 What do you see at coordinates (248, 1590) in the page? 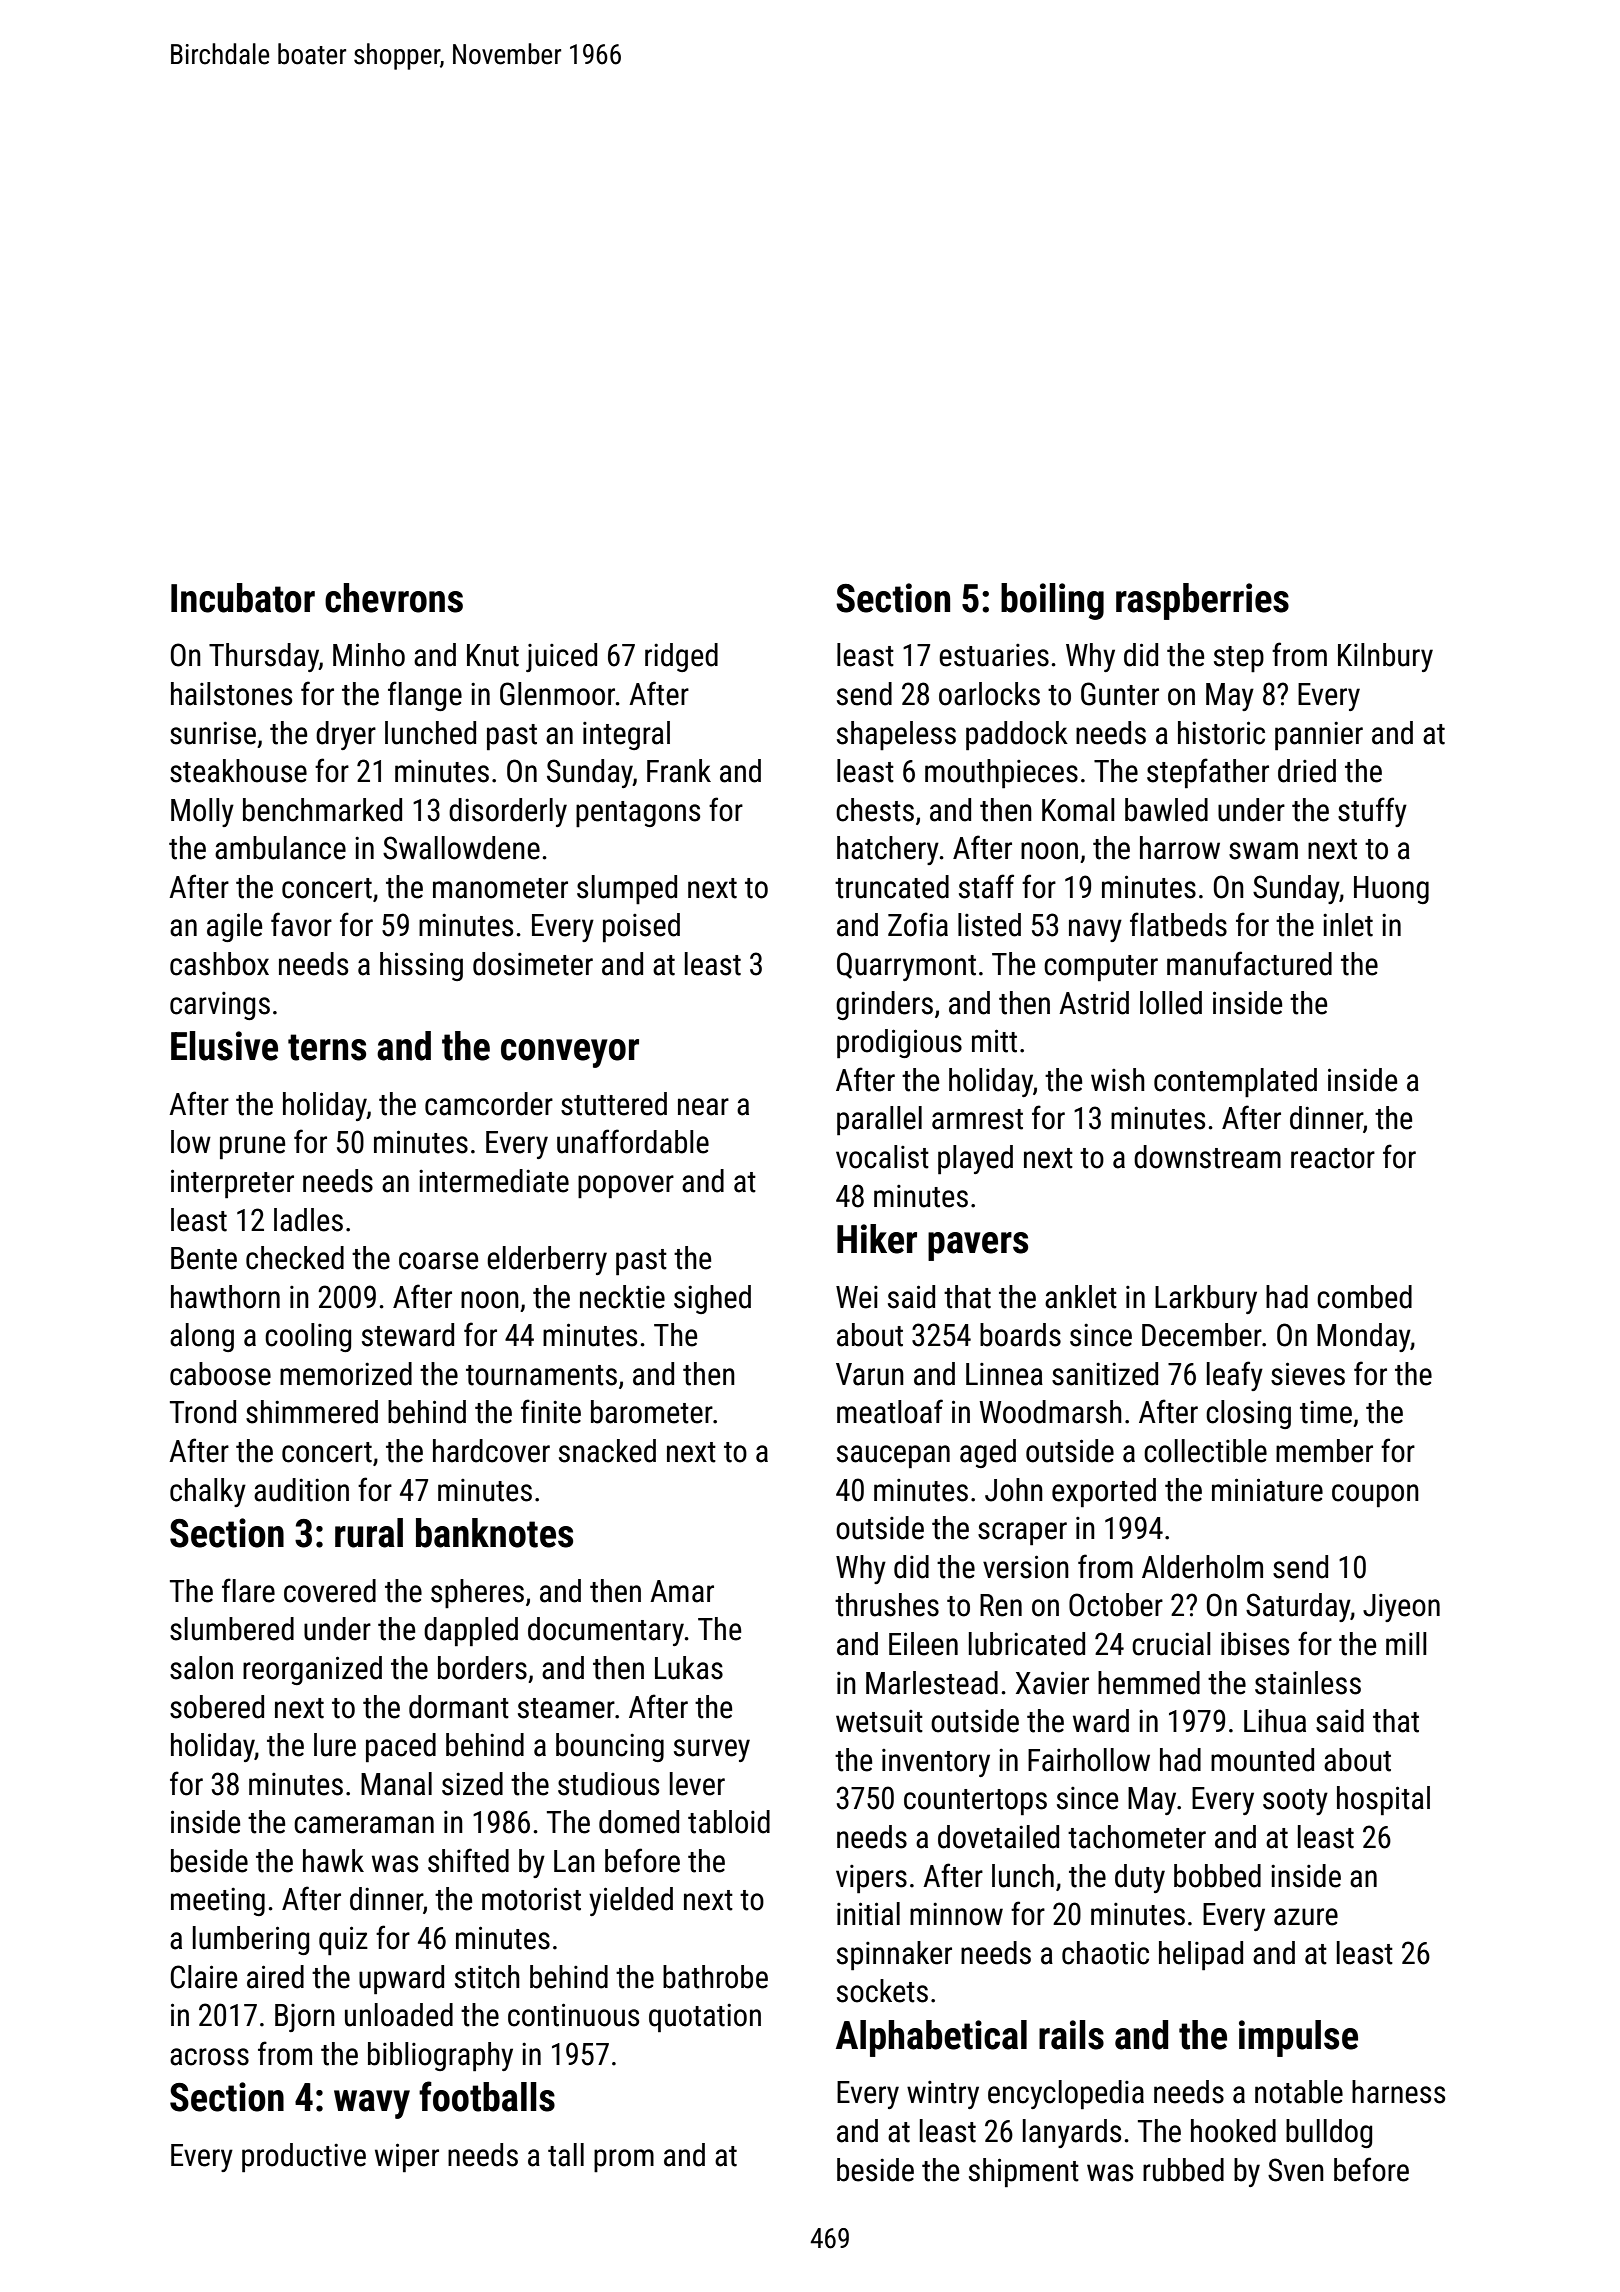
I see `flare` at bounding box center [248, 1590].
